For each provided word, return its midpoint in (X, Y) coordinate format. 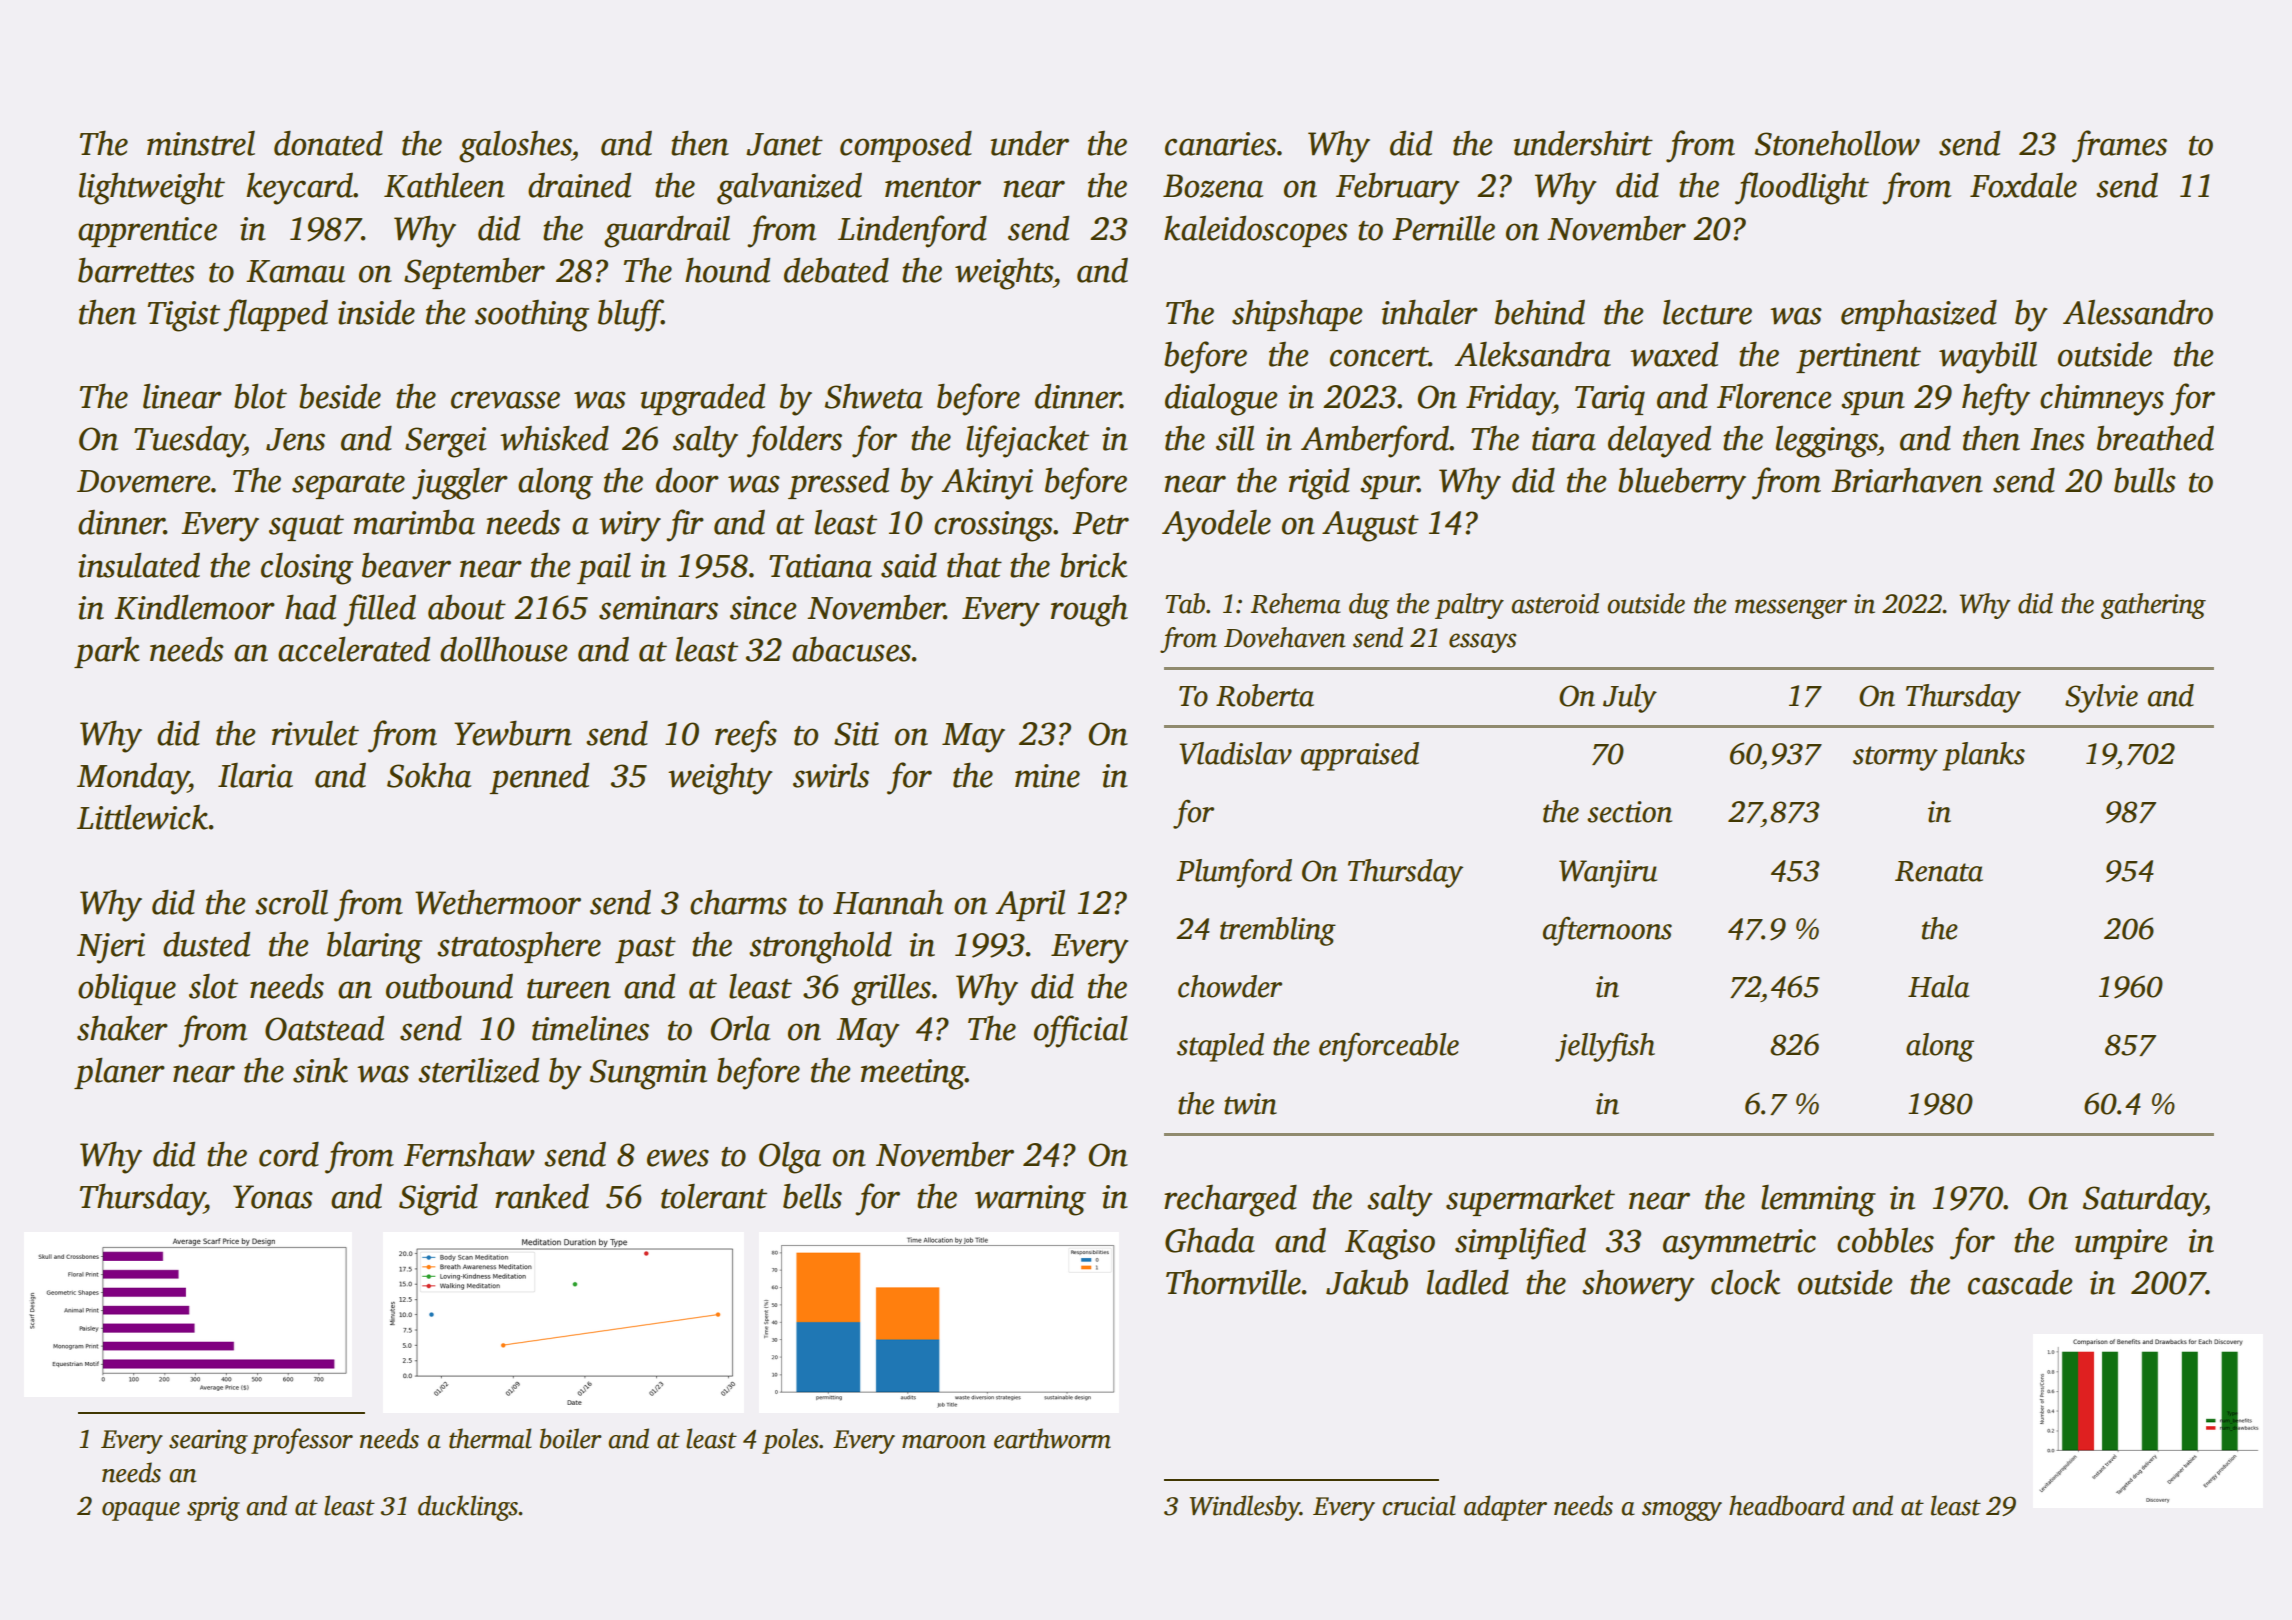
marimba (414, 522)
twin (1250, 1104)
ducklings (468, 1508)
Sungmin (648, 1074)
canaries (1220, 144)
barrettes (136, 270)
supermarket (1530, 1200)
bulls (2145, 480)
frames (2119, 146)
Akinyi (987, 484)
